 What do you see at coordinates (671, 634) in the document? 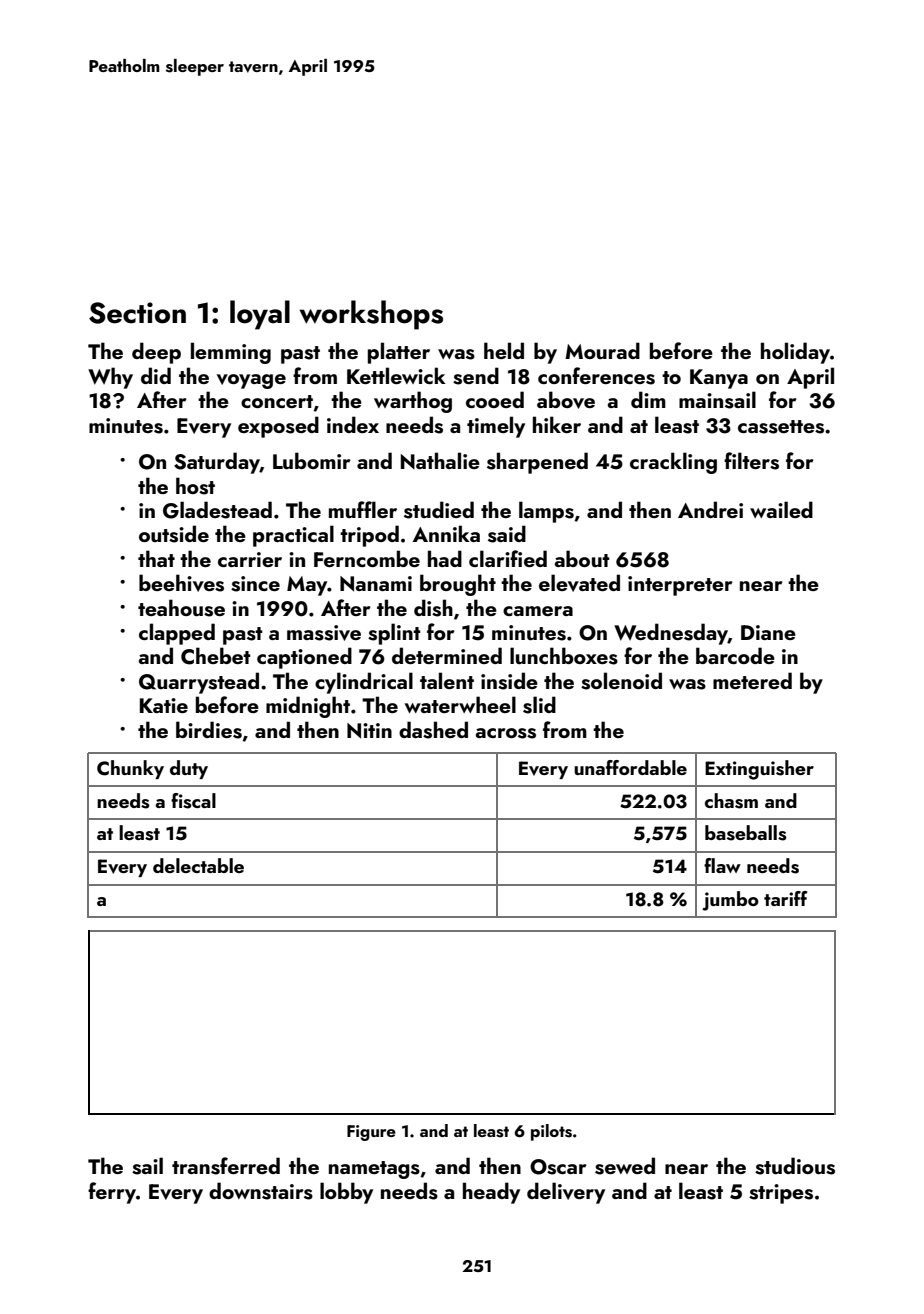
I see `Wednesday` at bounding box center [671, 634].
